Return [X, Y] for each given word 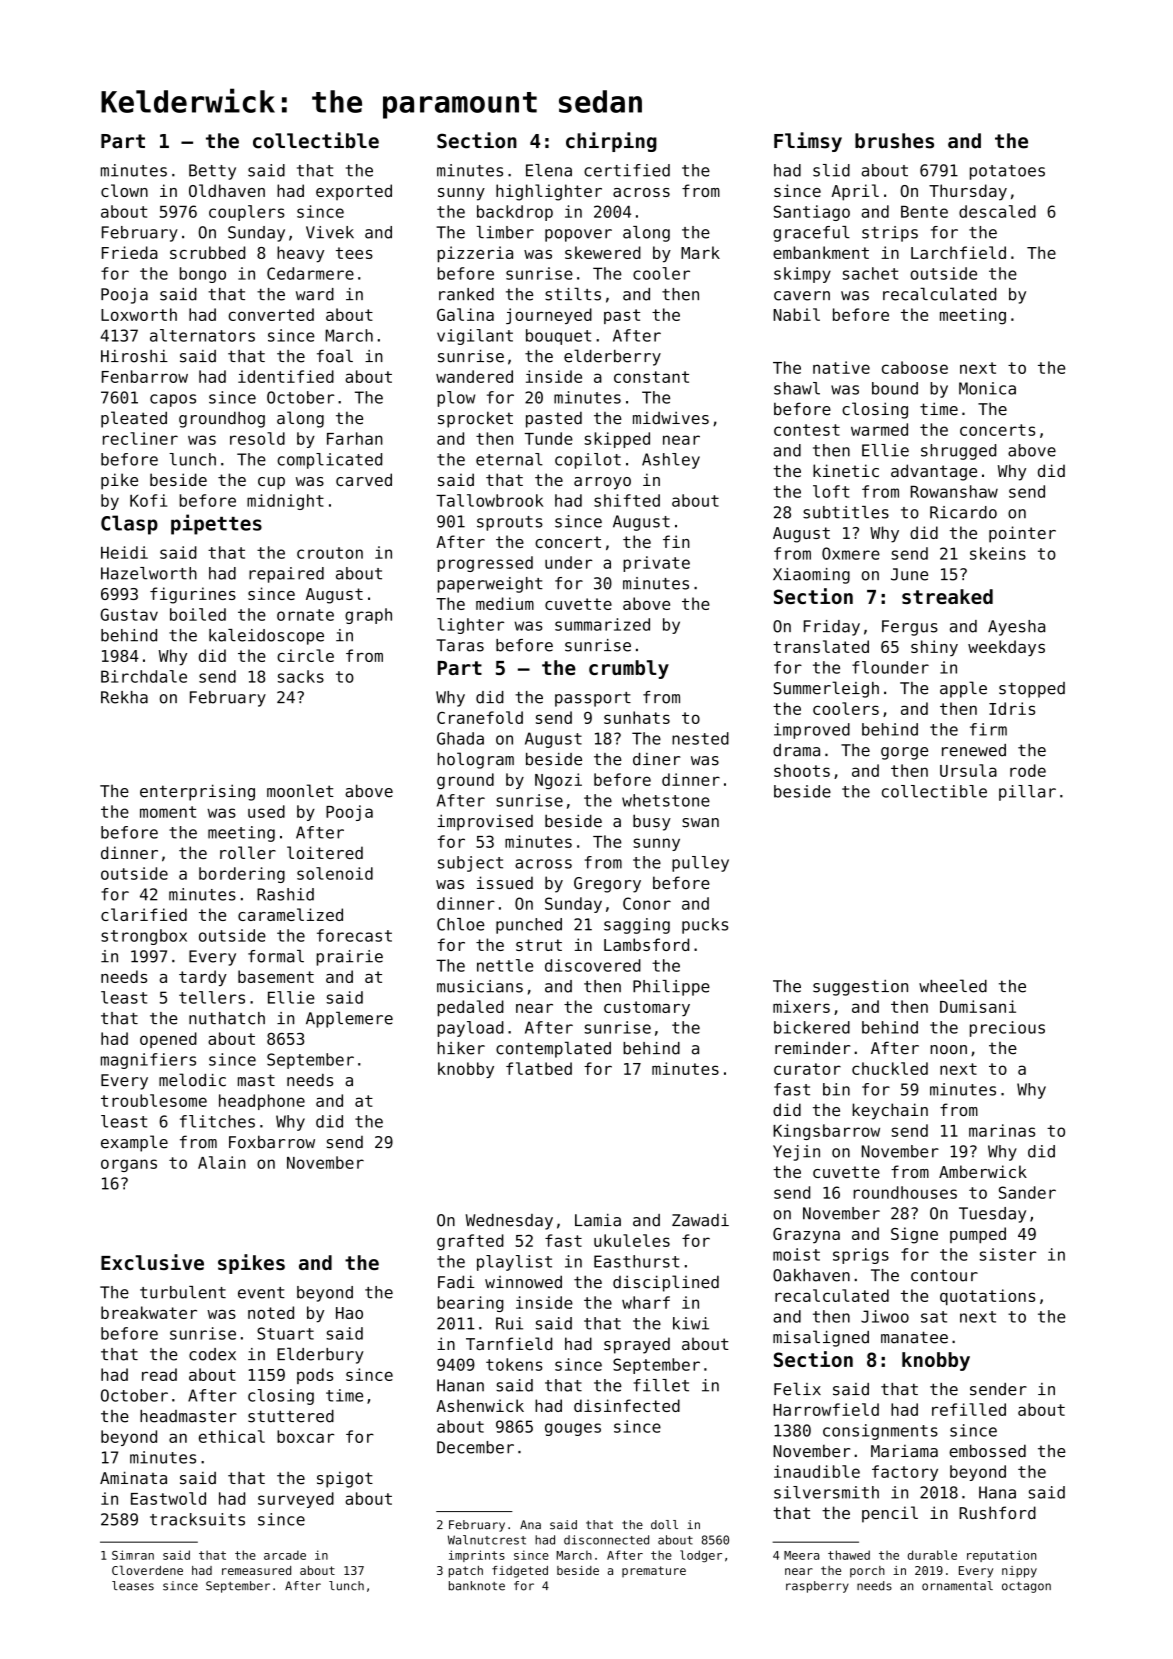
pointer [1022, 534]
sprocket [475, 419]
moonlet [300, 791]
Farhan [355, 438]
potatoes [1007, 172]
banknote [477, 1586]
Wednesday [509, 1222]
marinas [1002, 1130]
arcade [285, 1555]
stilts [573, 294]
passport [593, 699]
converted [271, 314]
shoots [802, 770]
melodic [192, 1080]
